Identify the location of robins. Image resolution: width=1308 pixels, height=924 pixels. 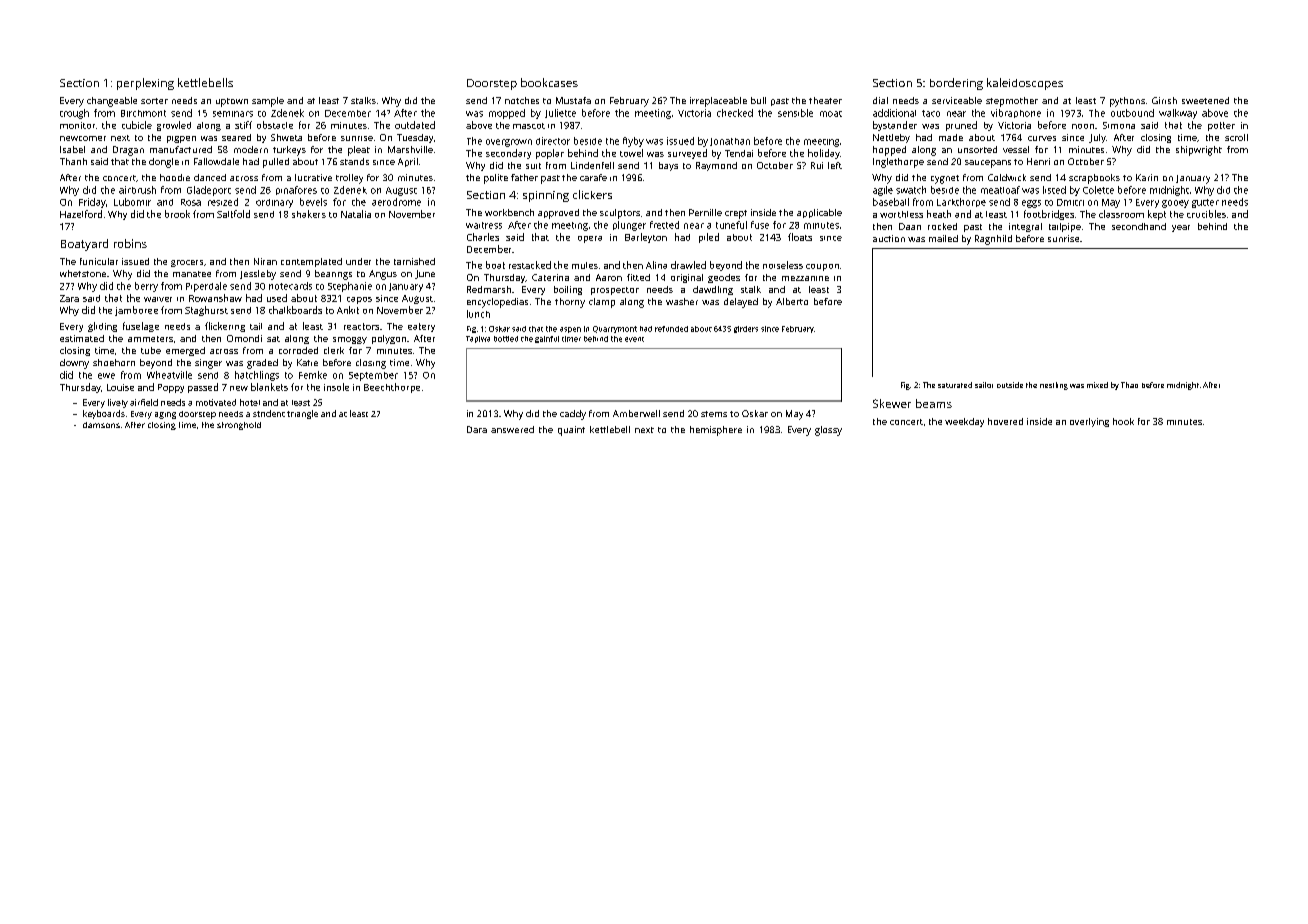
(130, 243).
